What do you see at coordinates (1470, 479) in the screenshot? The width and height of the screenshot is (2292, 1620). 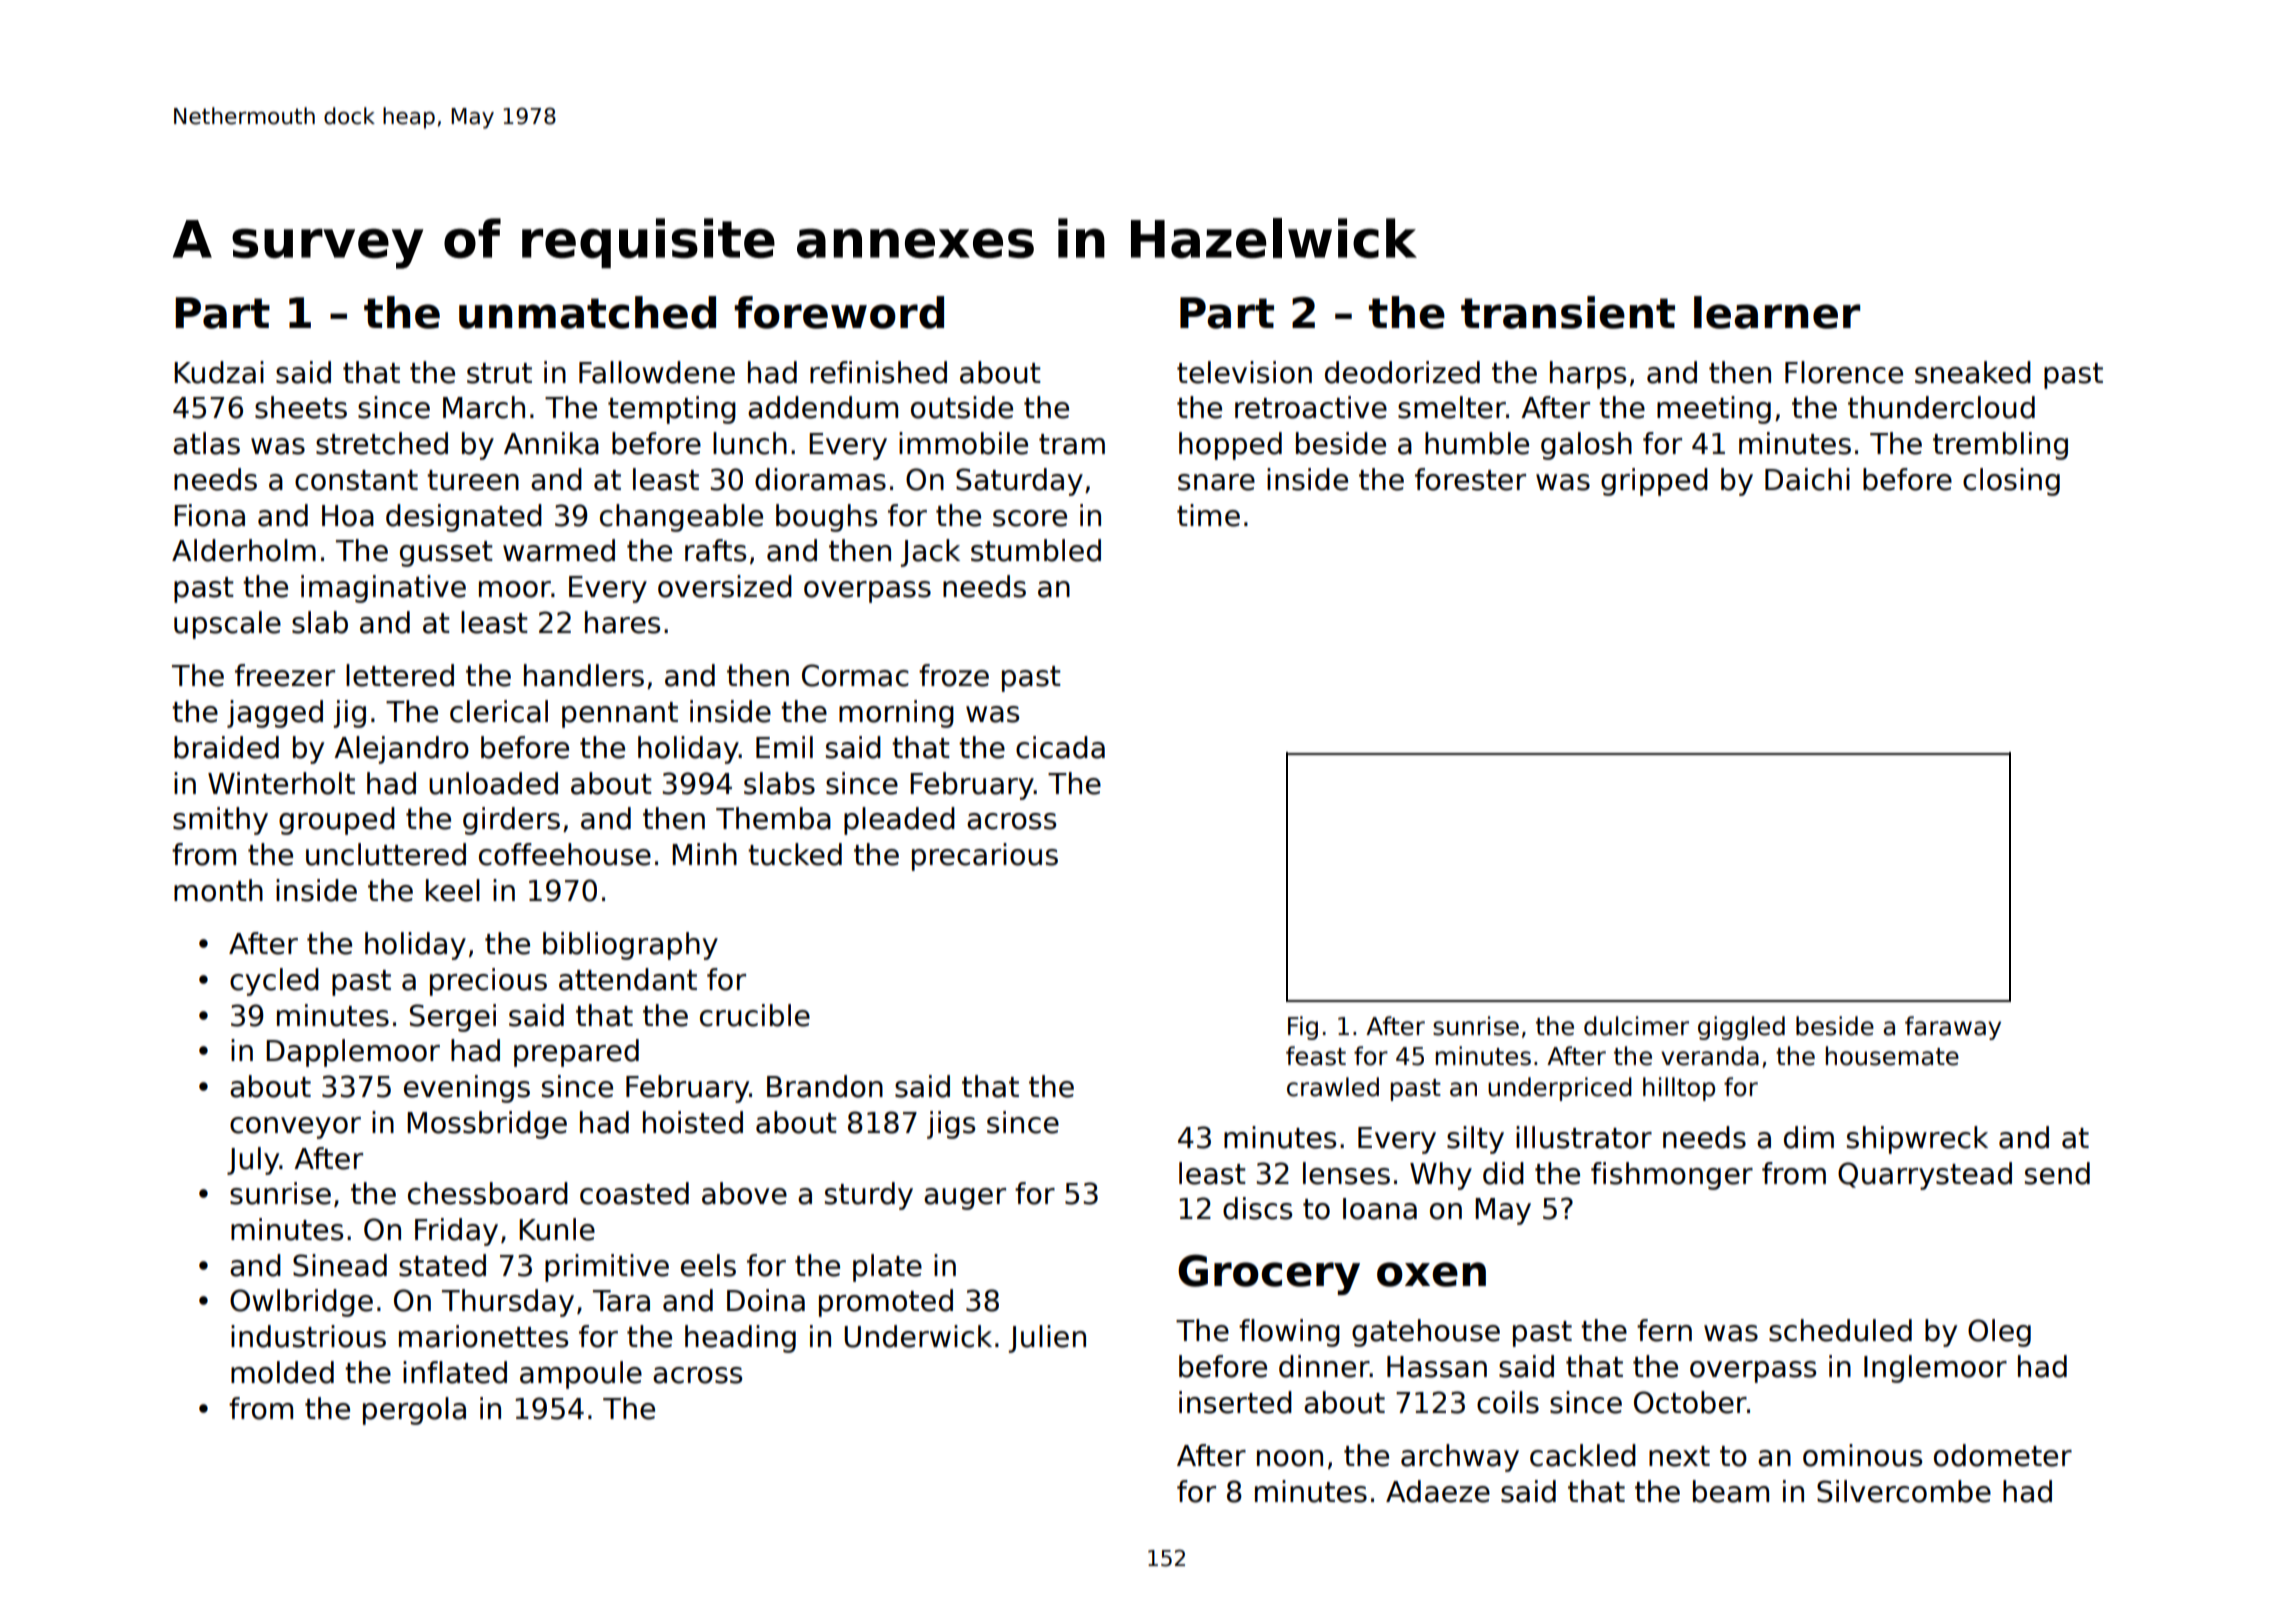 I see `forester` at bounding box center [1470, 479].
